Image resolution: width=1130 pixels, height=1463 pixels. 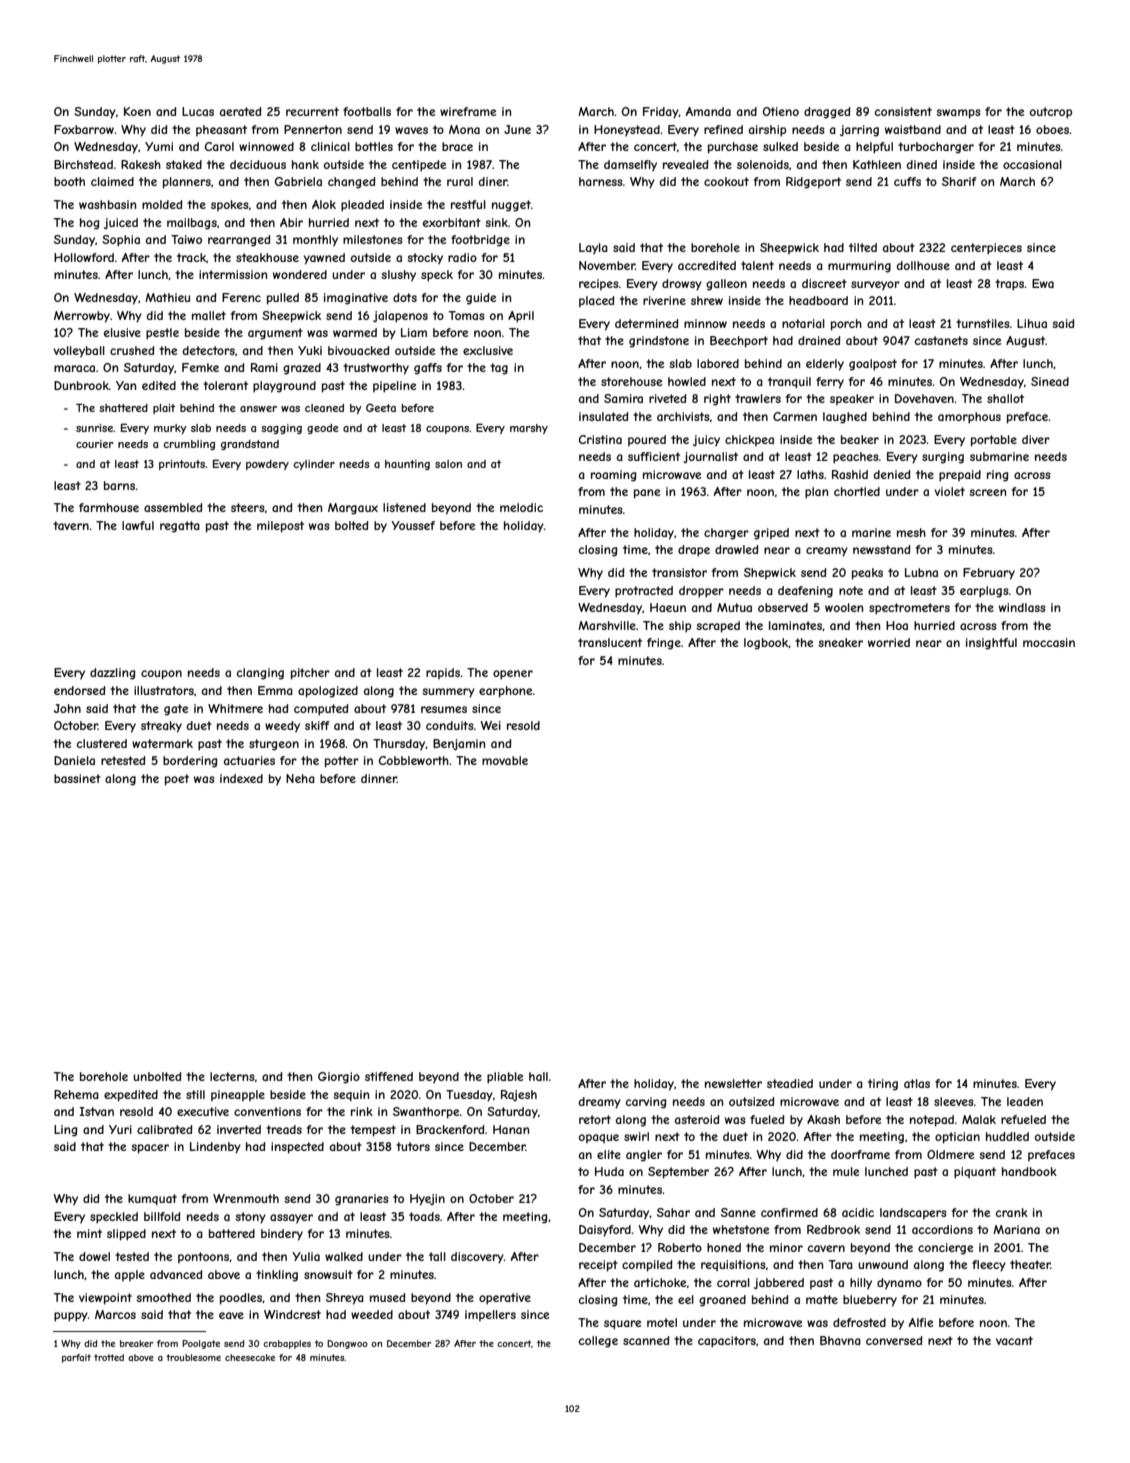 I want to click on movable, so click(x=505, y=760).
